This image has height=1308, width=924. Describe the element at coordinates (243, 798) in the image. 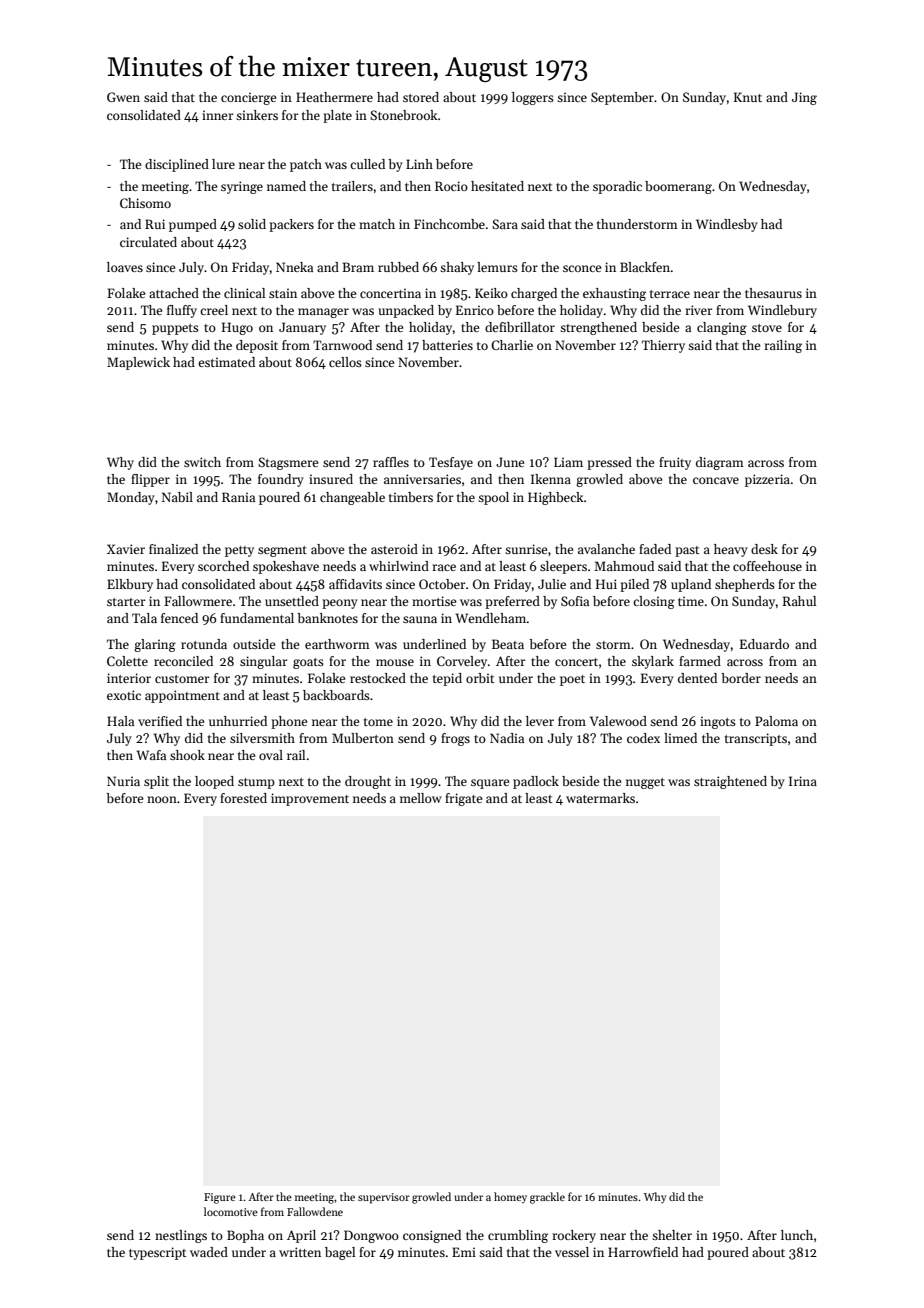

I see `forested` at that location.
